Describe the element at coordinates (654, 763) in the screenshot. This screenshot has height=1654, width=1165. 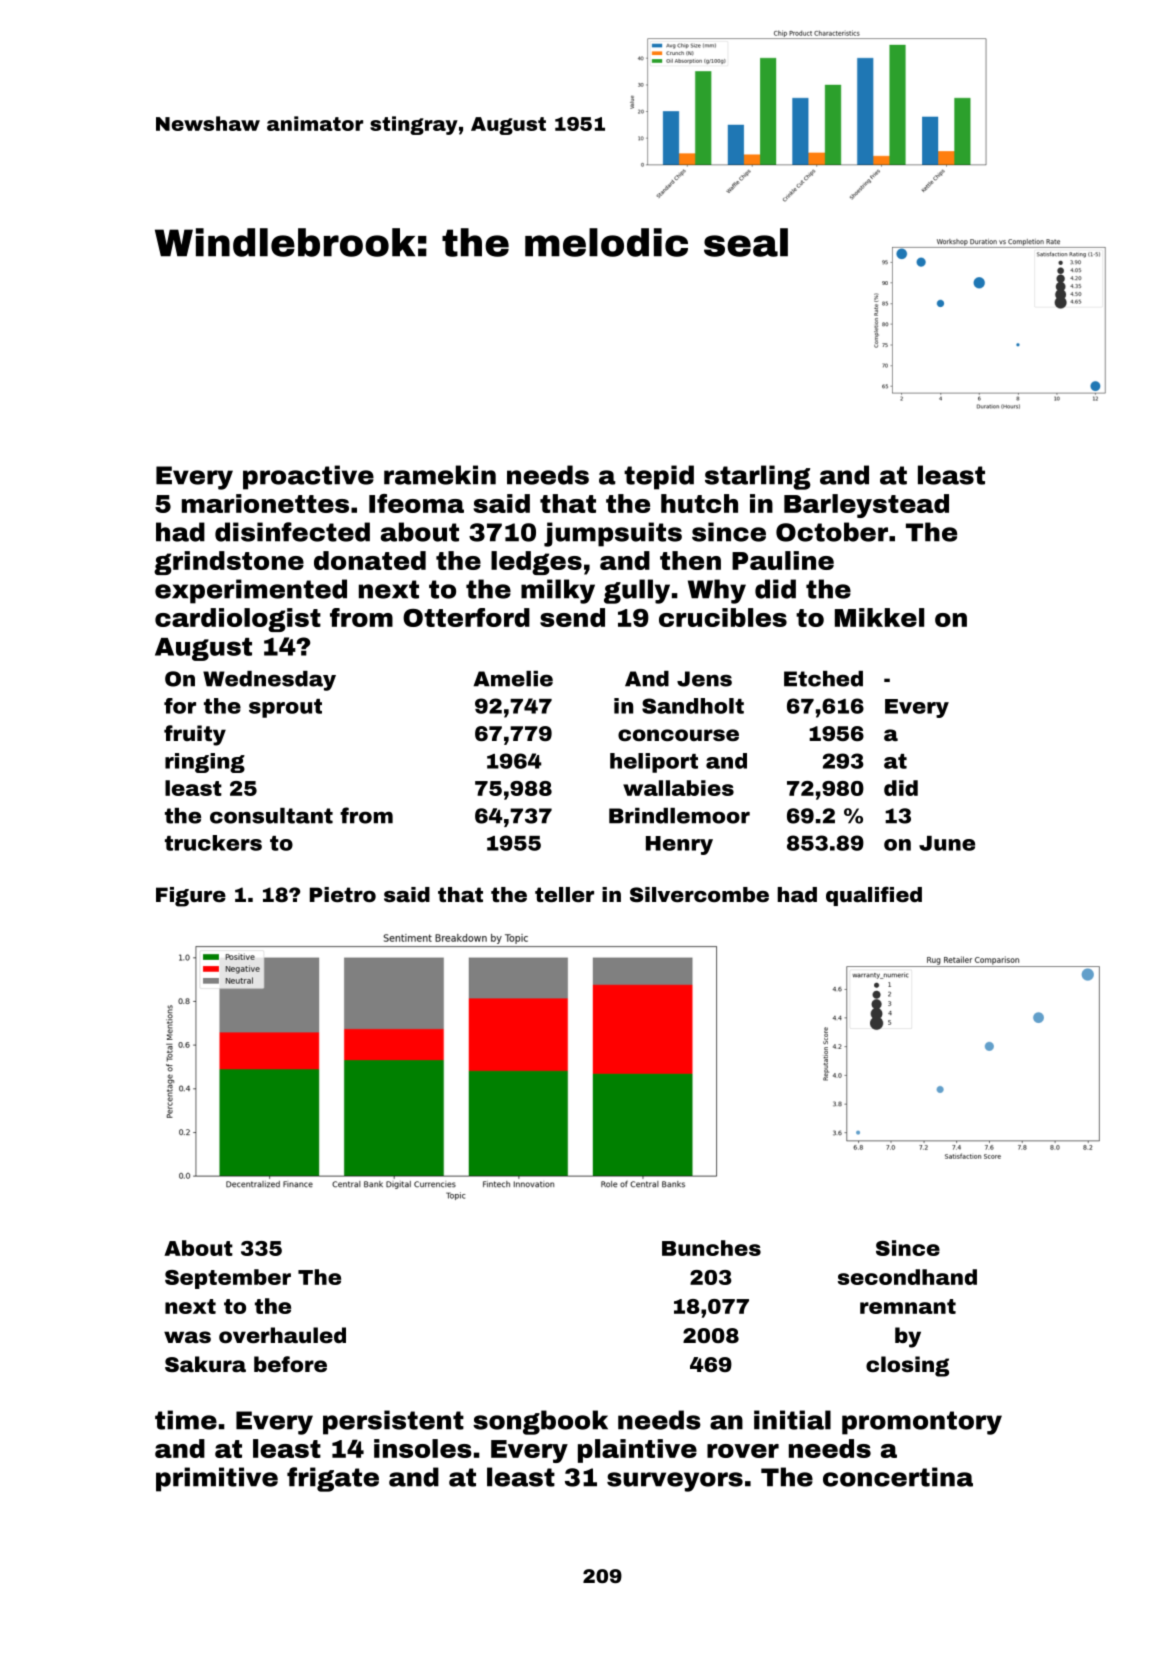
I see `heliport` at that location.
